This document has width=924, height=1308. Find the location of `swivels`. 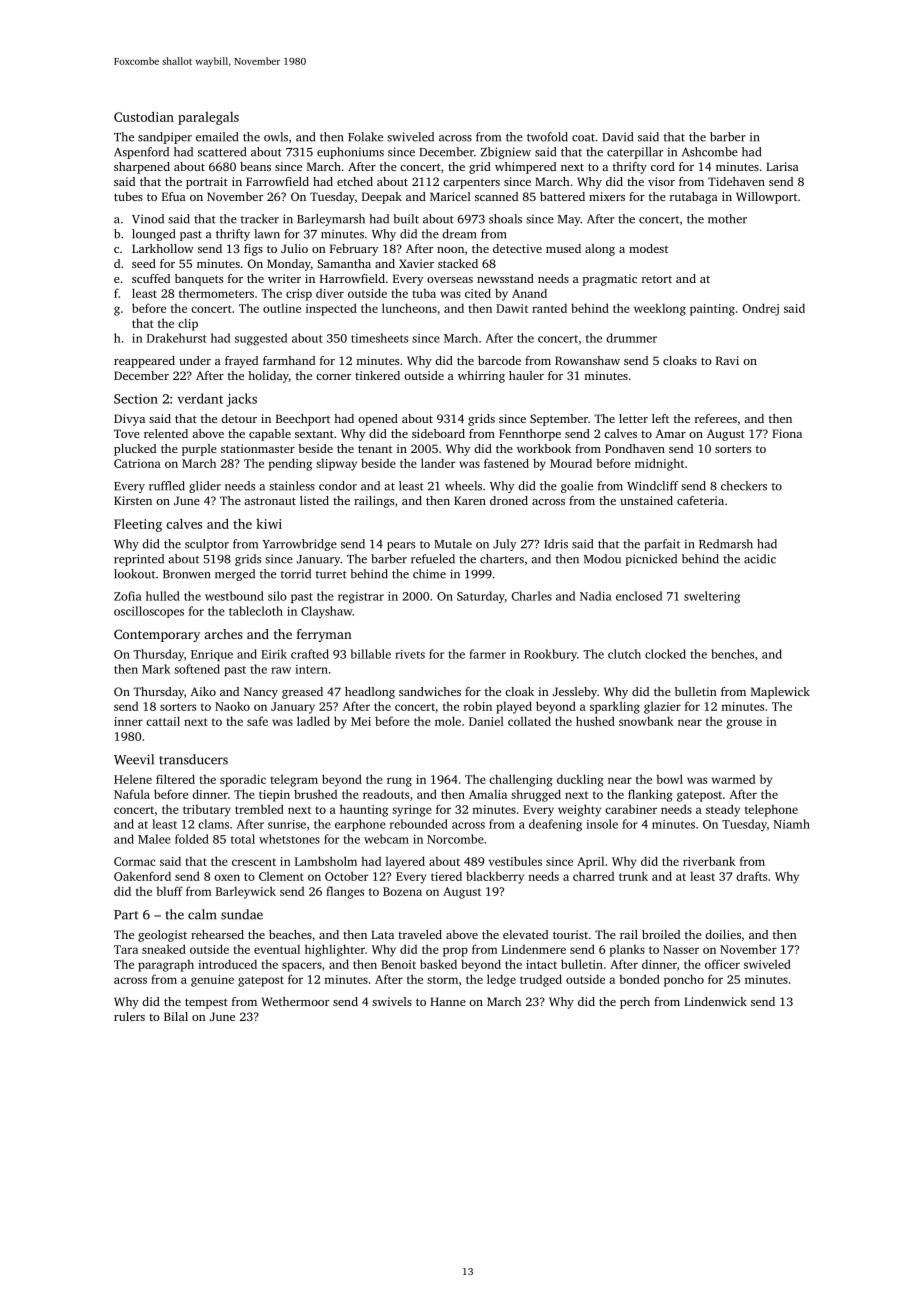

swivels is located at coordinates (392, 1001).
